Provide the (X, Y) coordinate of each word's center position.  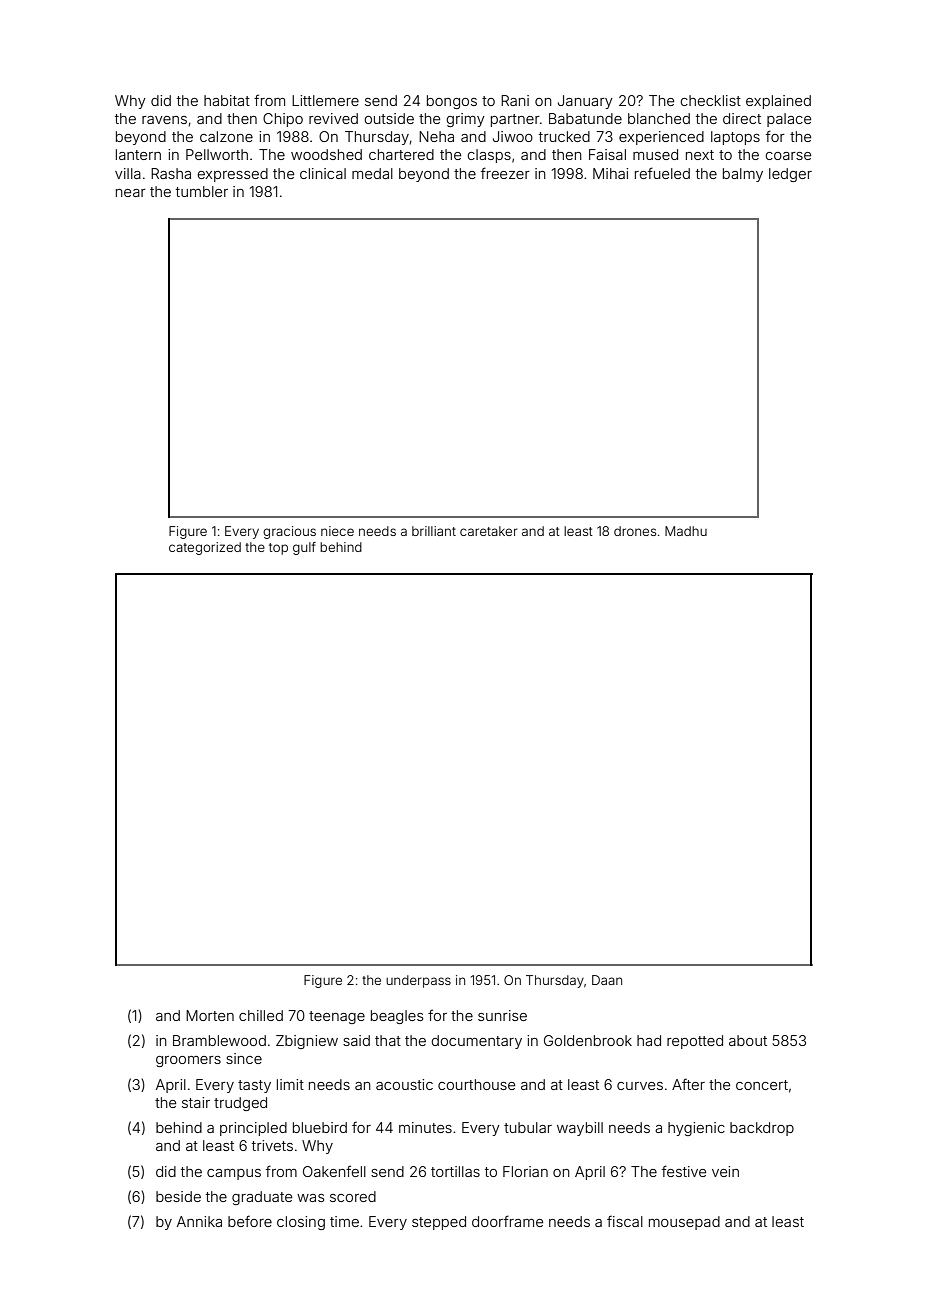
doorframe (507, 1221)
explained (778, 102)
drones (635, 531)
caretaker (489, 531)
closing (301, 1223)
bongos (452, 102)
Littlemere (325, 100)
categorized (205, 548)
